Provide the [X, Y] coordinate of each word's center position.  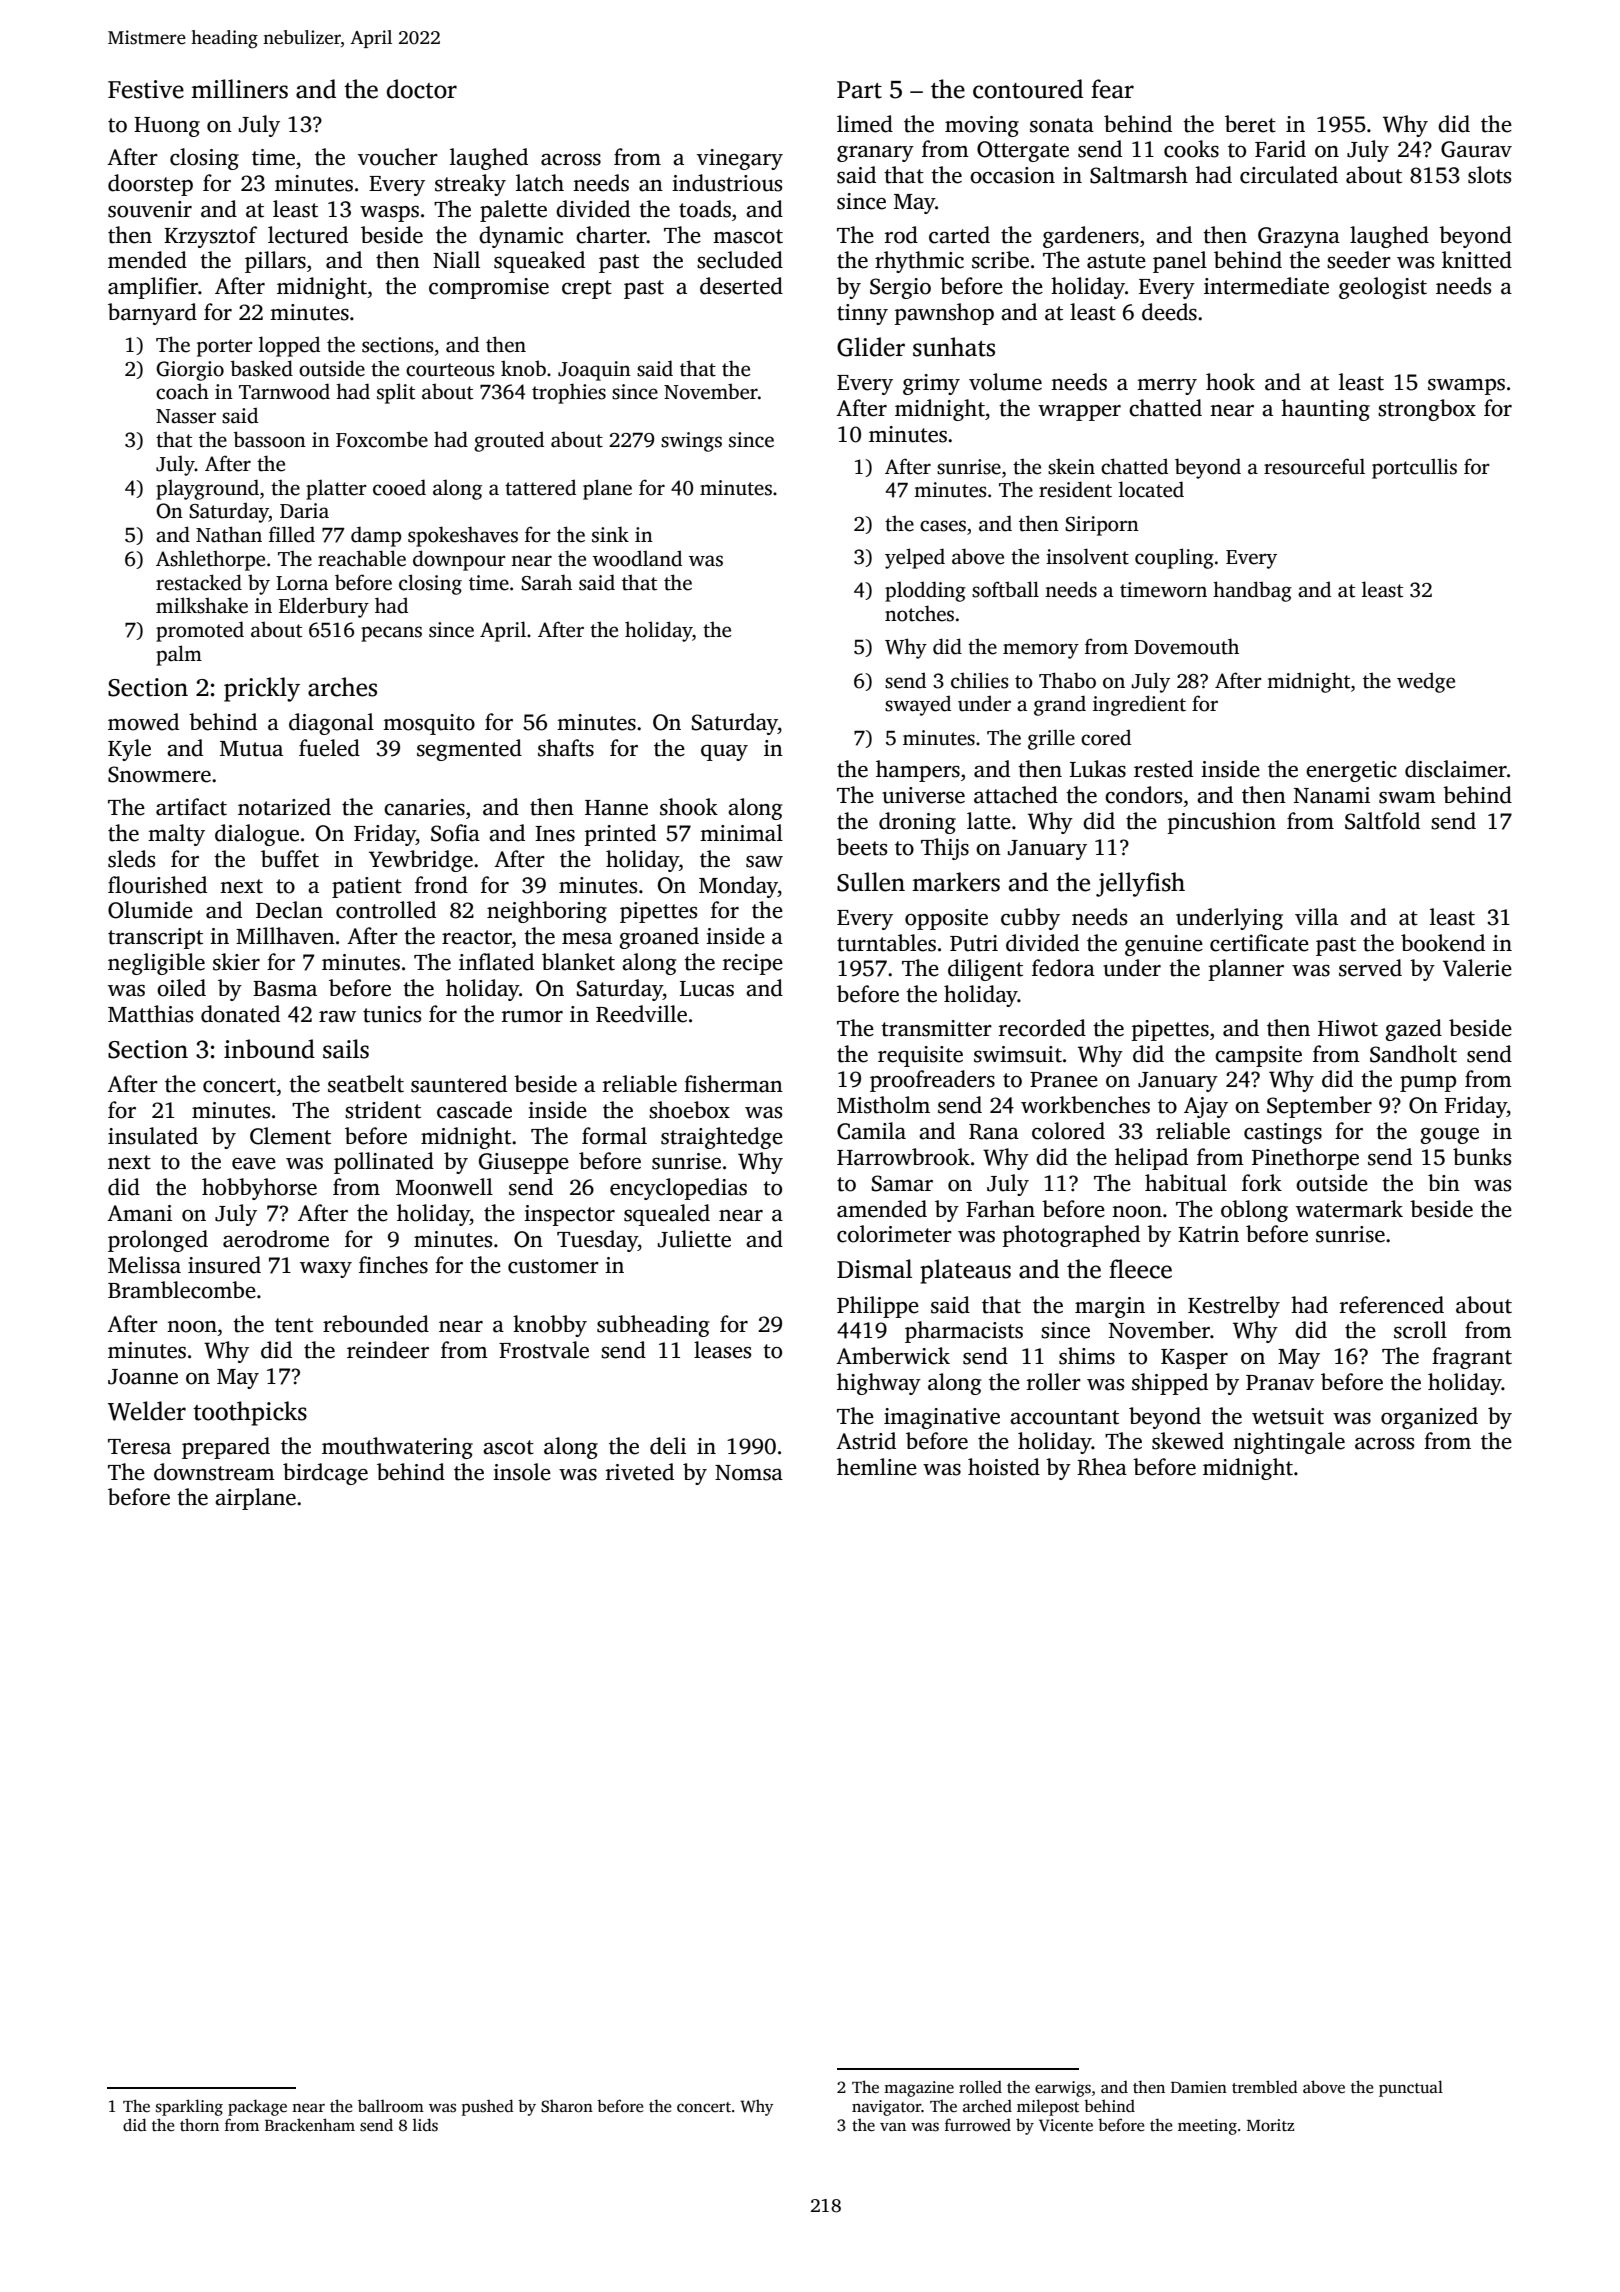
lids [425, 2125]
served [1370, 968]
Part [859, 90]
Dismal [874, 1269]
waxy [326, 1270]
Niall [456, 260]
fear [1112, 89]
